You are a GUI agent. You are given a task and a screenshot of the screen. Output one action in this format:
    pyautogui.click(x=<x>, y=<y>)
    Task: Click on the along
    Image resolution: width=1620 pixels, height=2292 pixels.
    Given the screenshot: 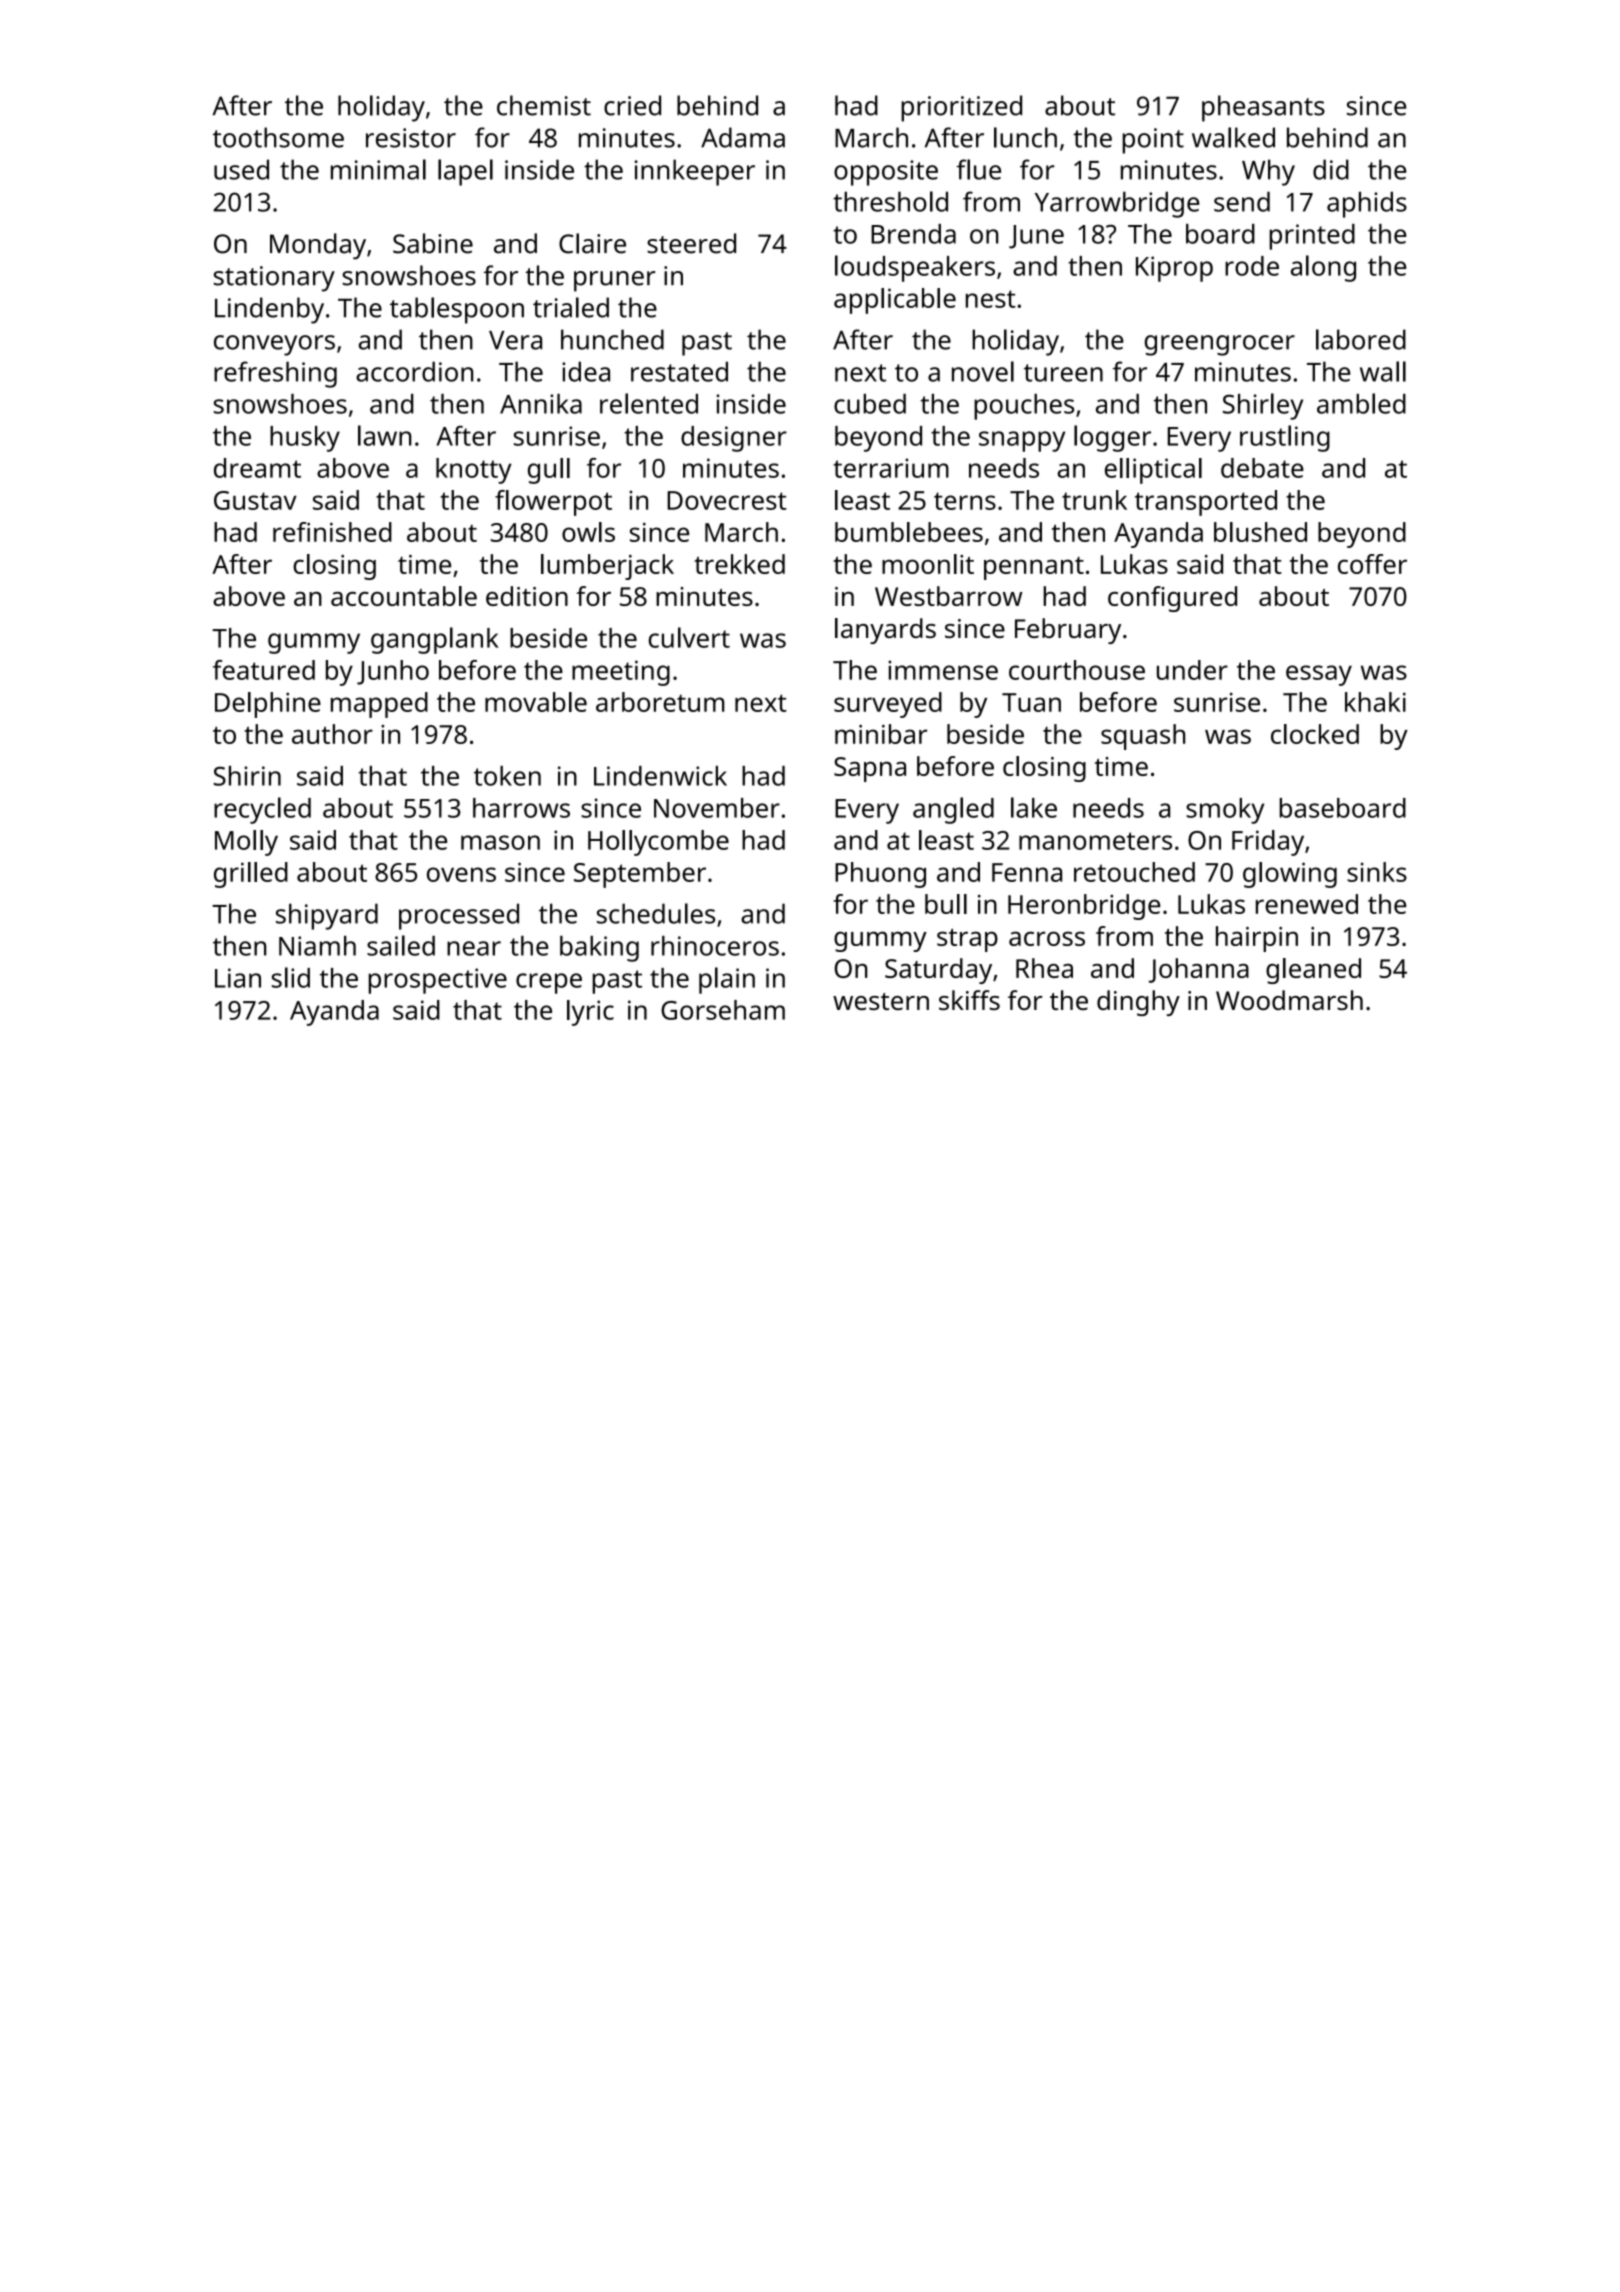 What is the action you would take?
    pyautogui.click(x=1323, y=268)
